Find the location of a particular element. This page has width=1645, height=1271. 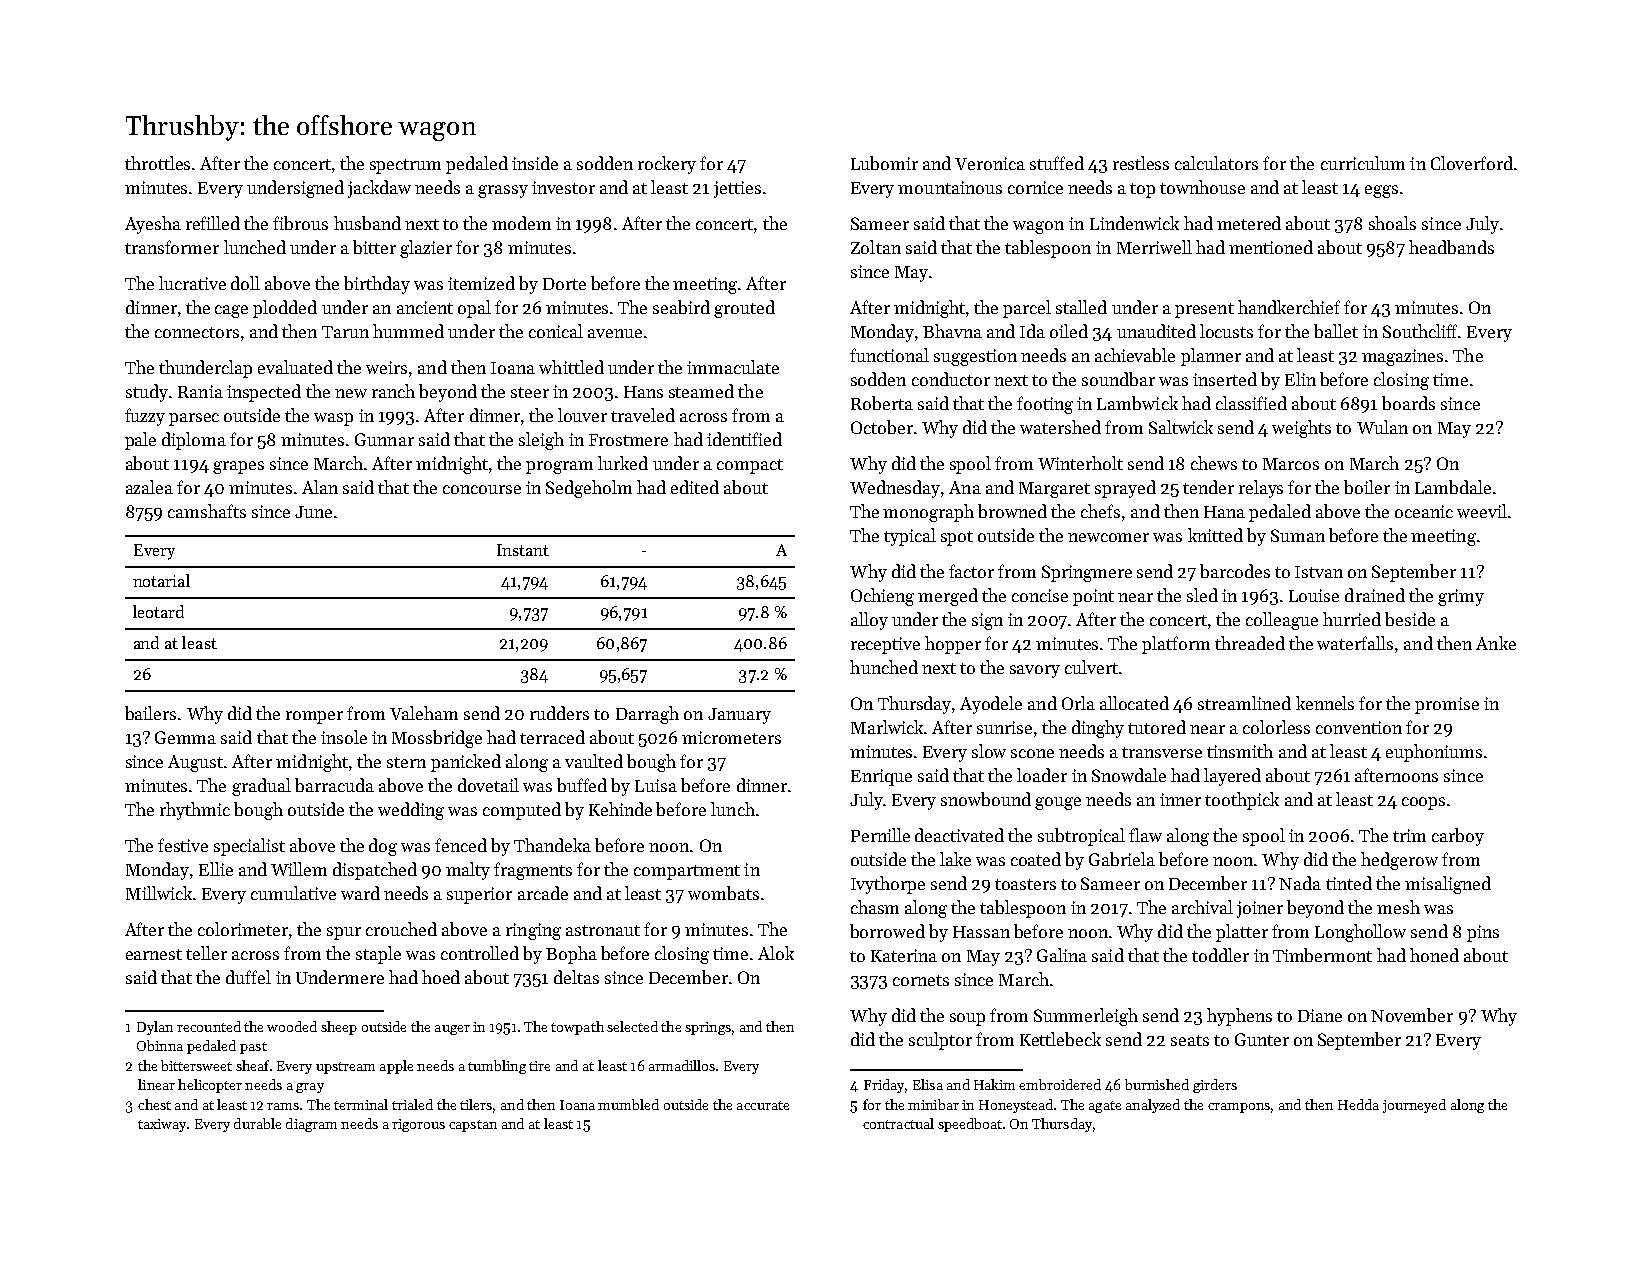

Zoltan is located at coordinates (876, 247).
